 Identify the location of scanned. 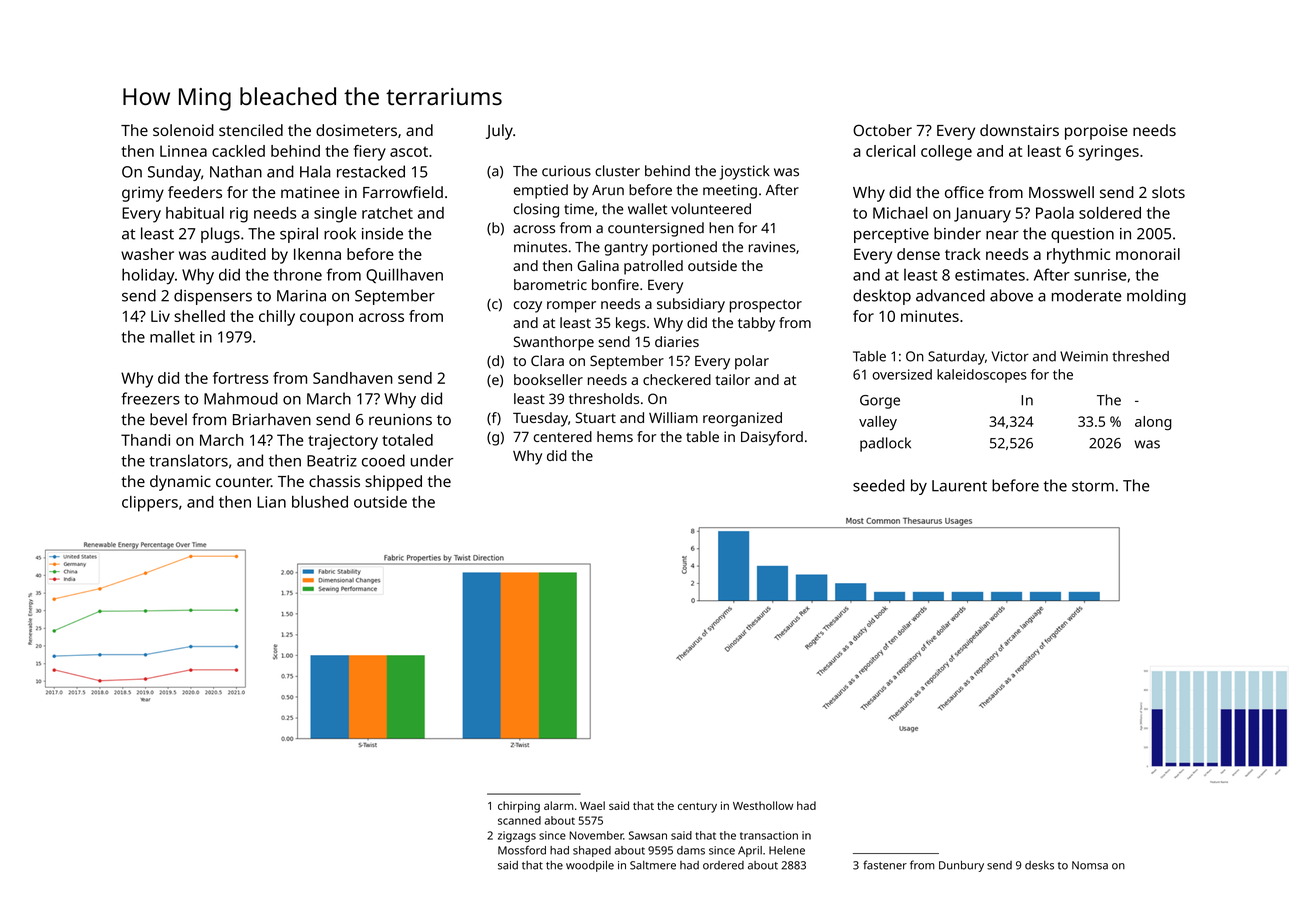
(519, 820).
